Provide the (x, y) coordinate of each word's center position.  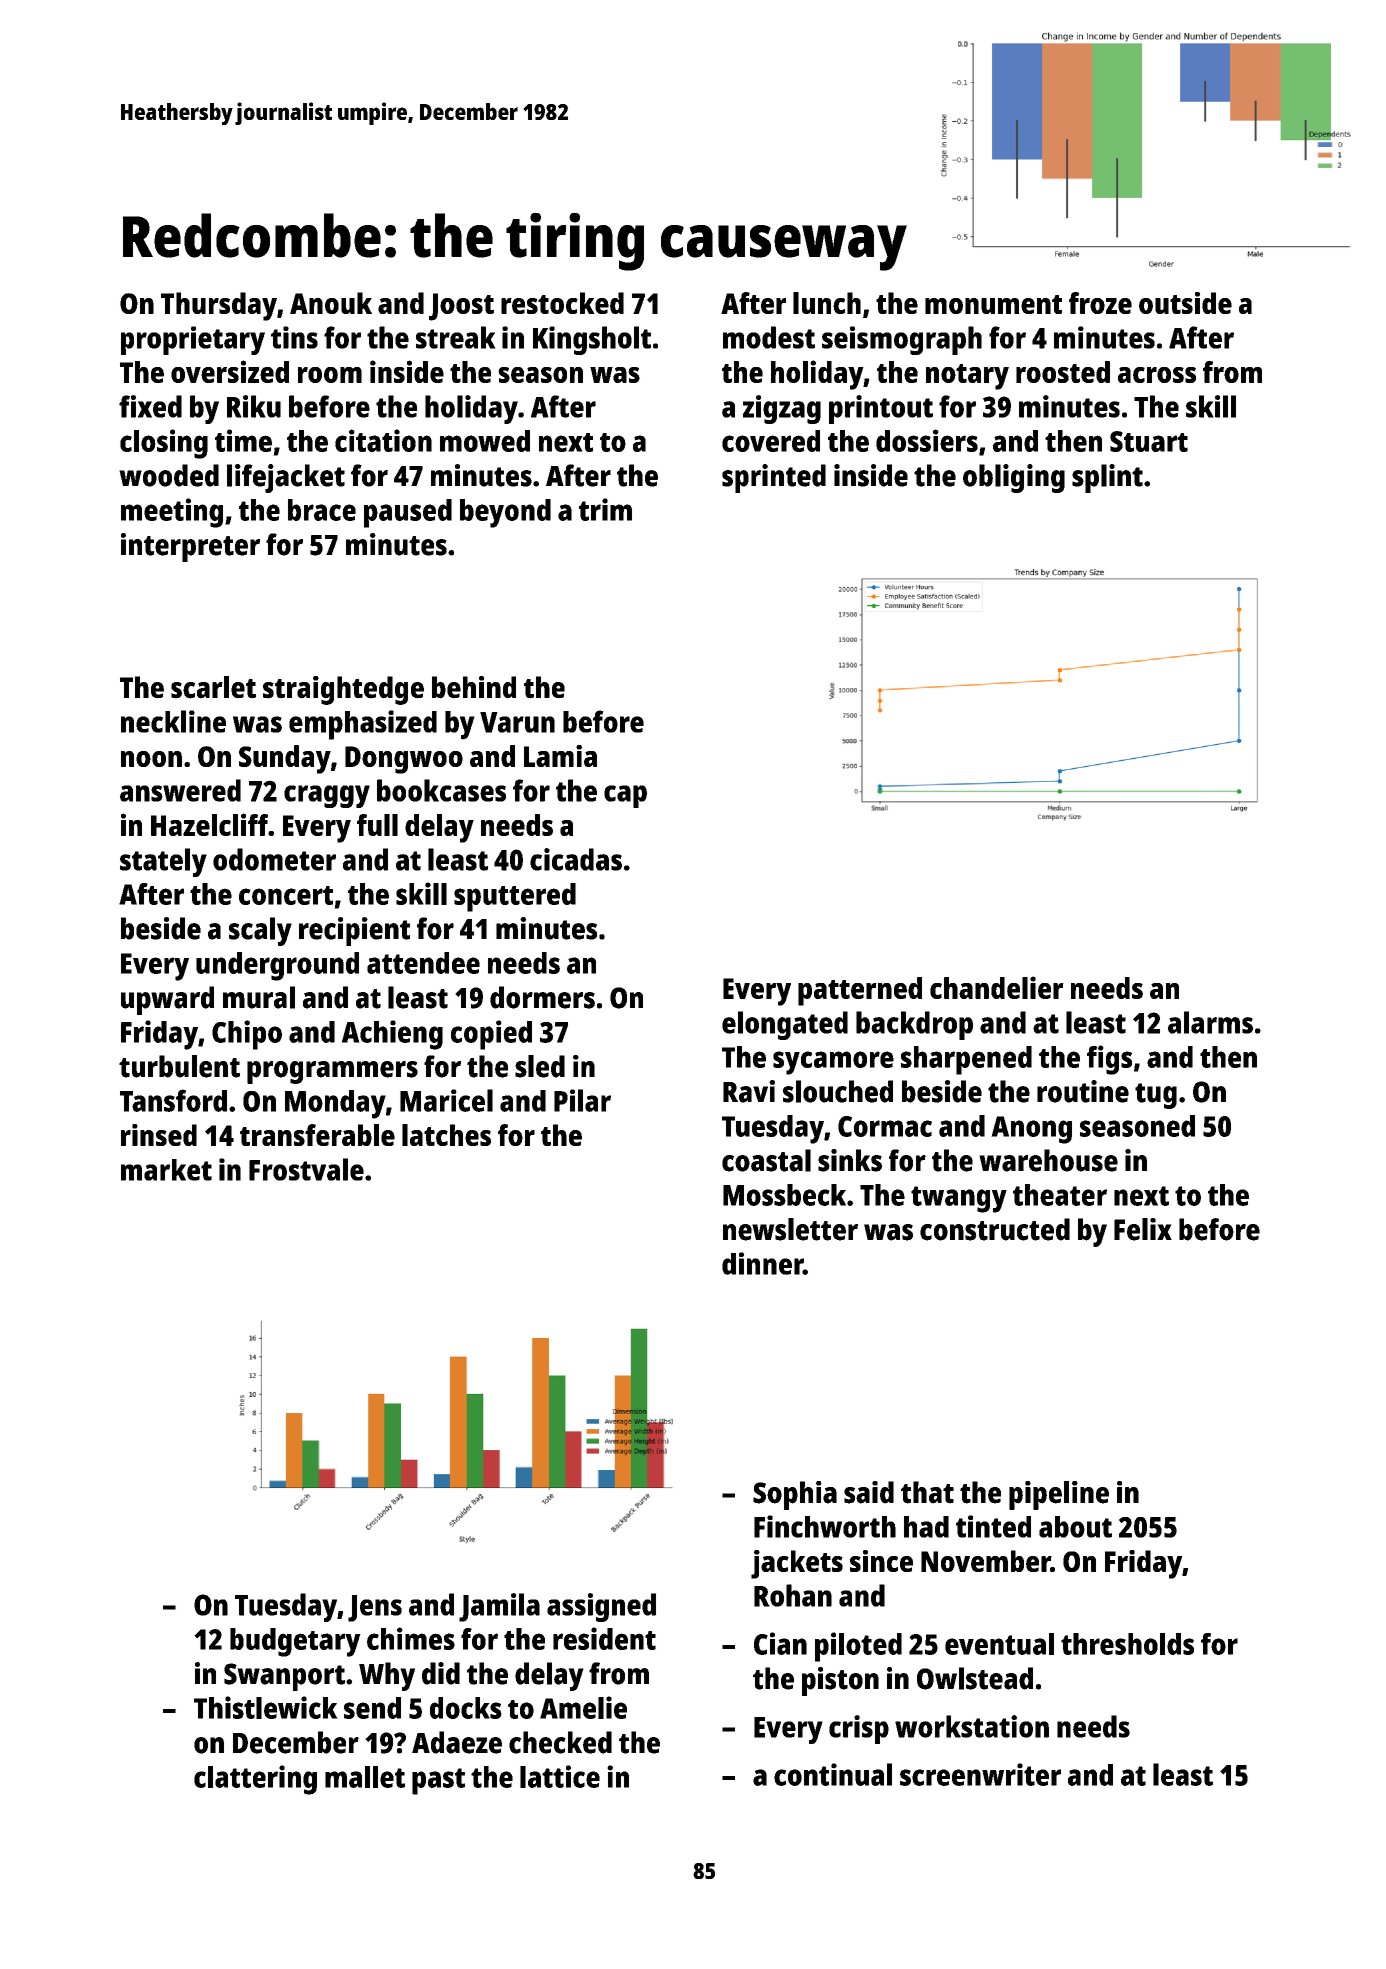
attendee (423, 963)
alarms (1210, 1022)
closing (164, 444)
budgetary (295, 1642)
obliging (1014, 478)
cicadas (576, 859)
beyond (505, 513)
